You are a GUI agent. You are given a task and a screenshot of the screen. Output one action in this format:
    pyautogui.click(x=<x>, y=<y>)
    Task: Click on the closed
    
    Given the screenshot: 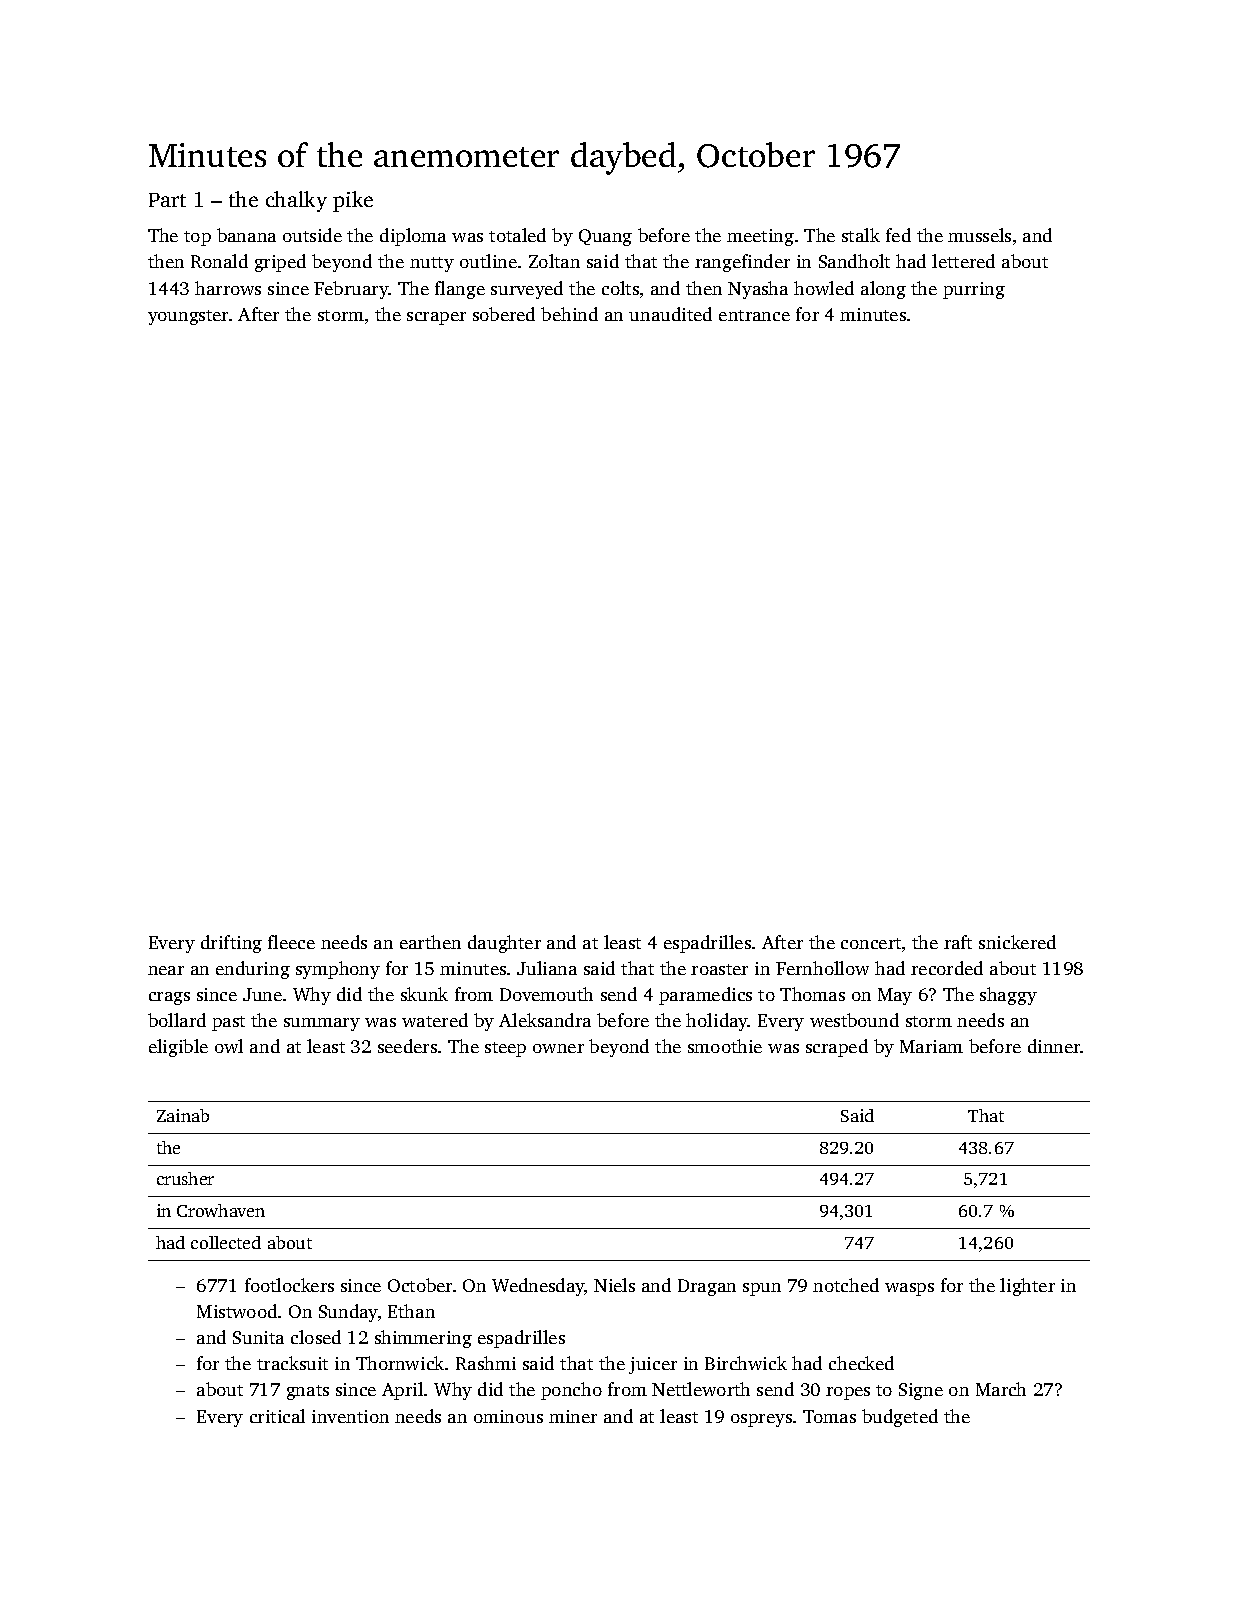 What is the action you would take?
    pyautogui.click(x=316, y=1337)
